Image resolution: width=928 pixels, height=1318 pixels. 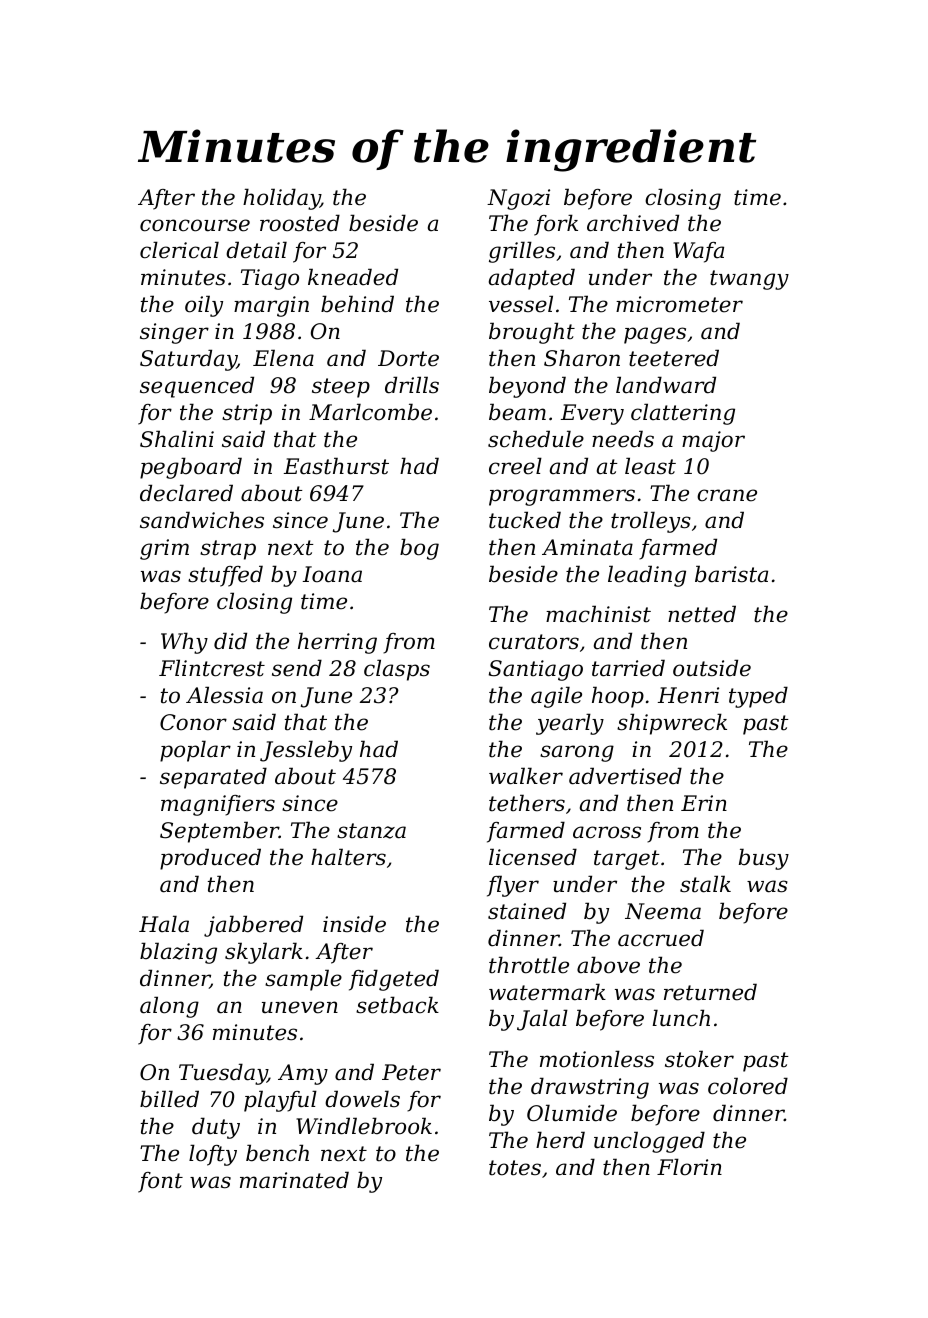 What do you see at coordinates (517, 412) in the page?
I see `beam` at bounding box center [517, 412].
